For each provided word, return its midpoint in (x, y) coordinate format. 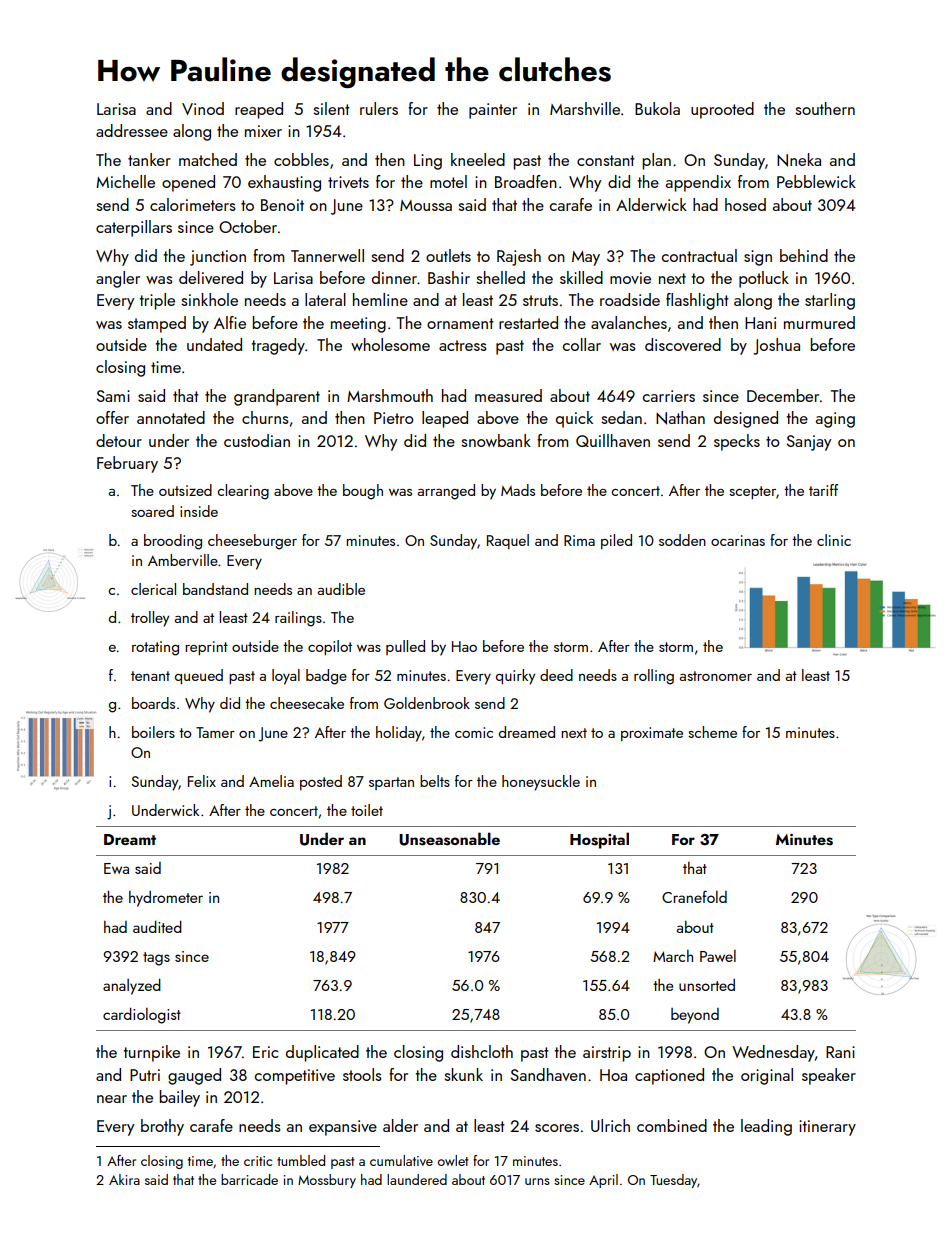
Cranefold (694, 896)
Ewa (116, 868)
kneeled (478, 159)
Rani (840, 1052)
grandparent (277, 397)
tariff (823, 490)
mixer (263, 131)
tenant (150, 676)
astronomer (716, 676)
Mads (518, 490)
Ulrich (610, 1125)
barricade (249, 1179)
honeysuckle (541, 783)
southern (825, 108)
